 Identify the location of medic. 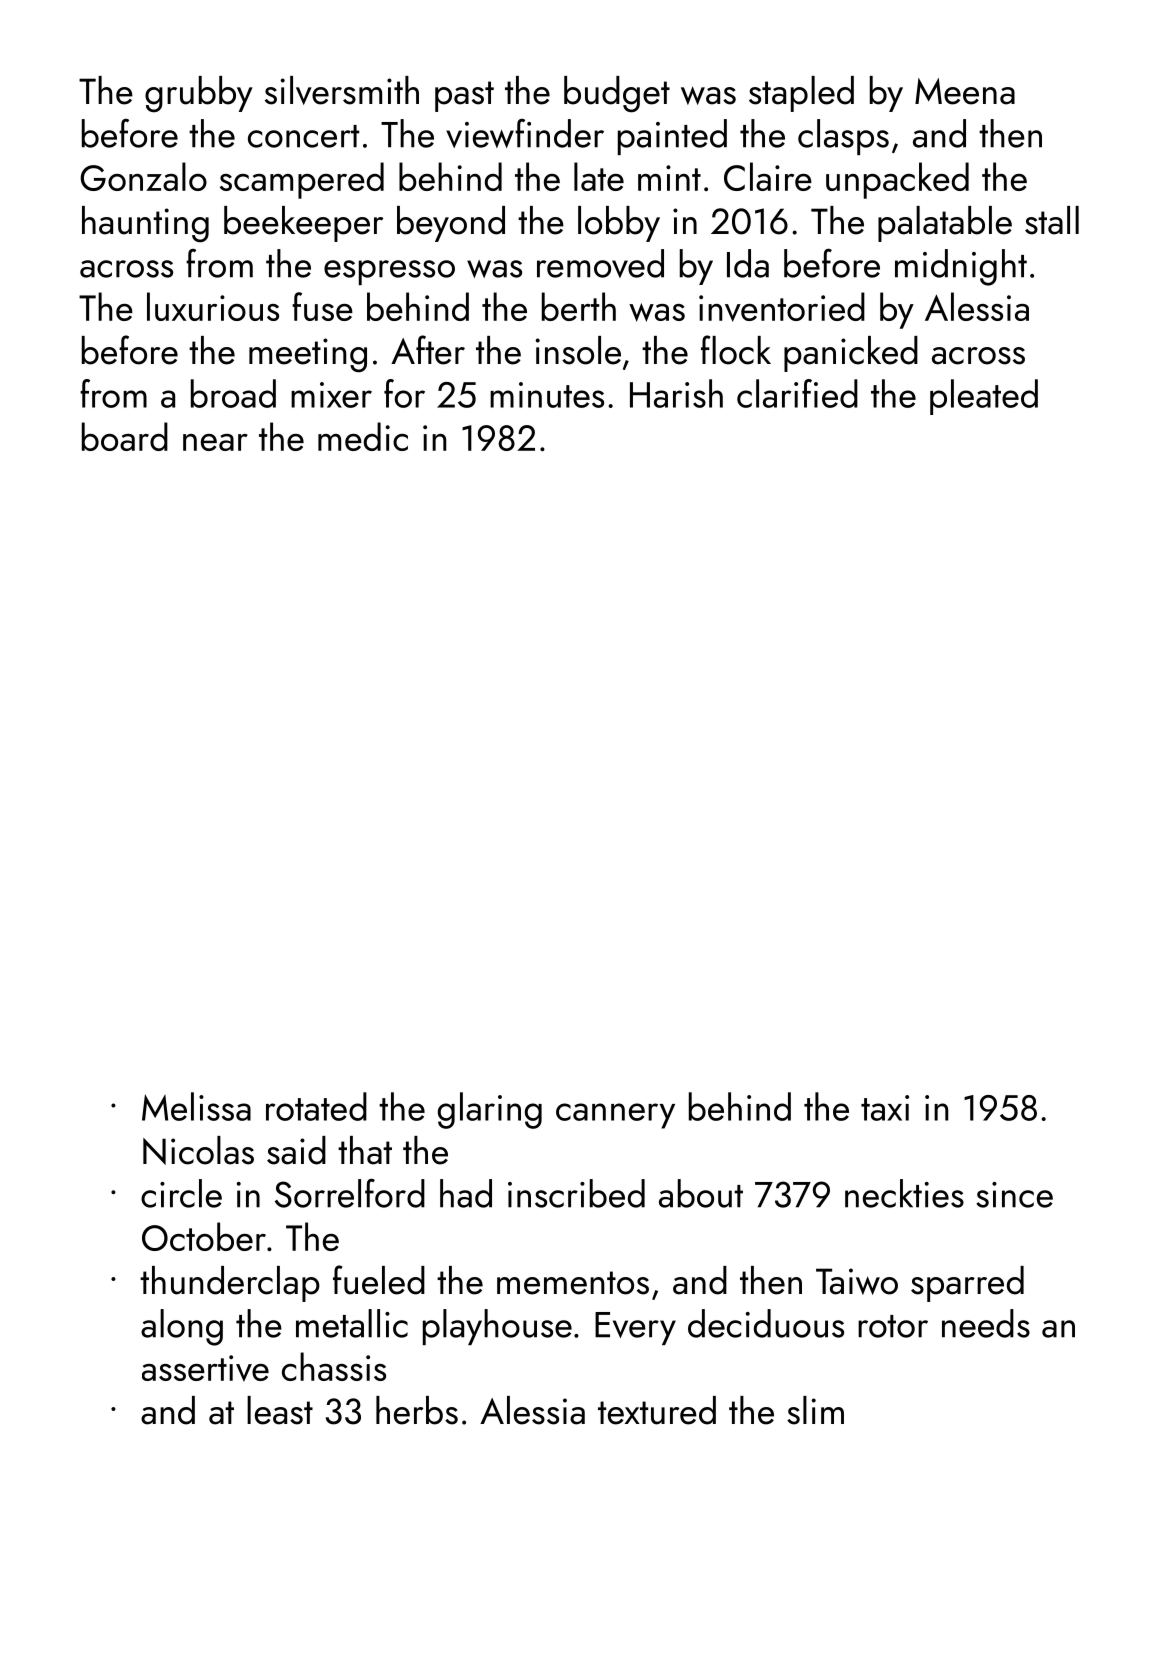
(363, 436).
